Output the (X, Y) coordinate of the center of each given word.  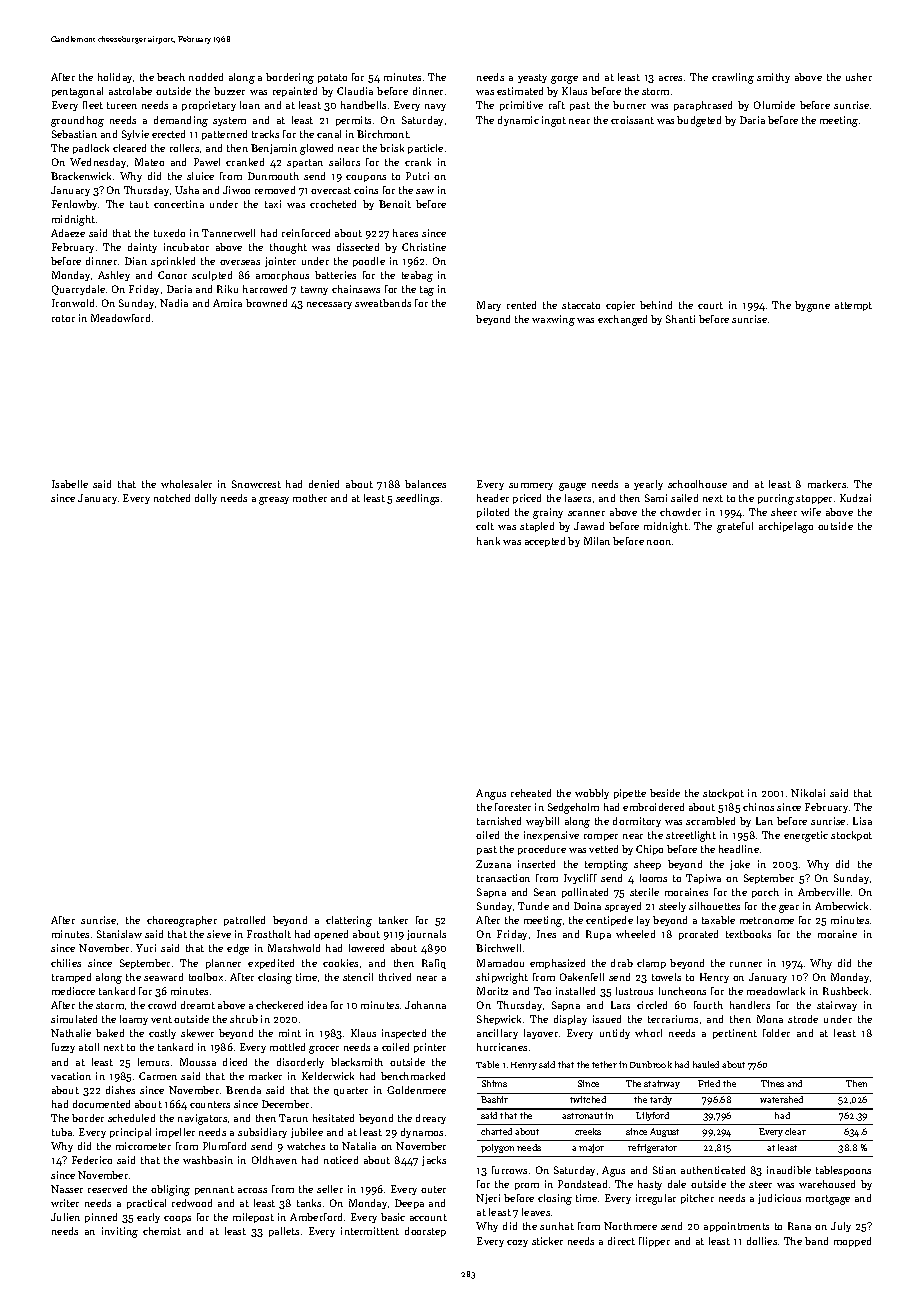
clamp (651, 964)
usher (859, 77)
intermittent (370, 1231)
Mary (489, 306)
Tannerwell (228, 233)
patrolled (244, 921)
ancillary (497, 1034)
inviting (120, 1232)
